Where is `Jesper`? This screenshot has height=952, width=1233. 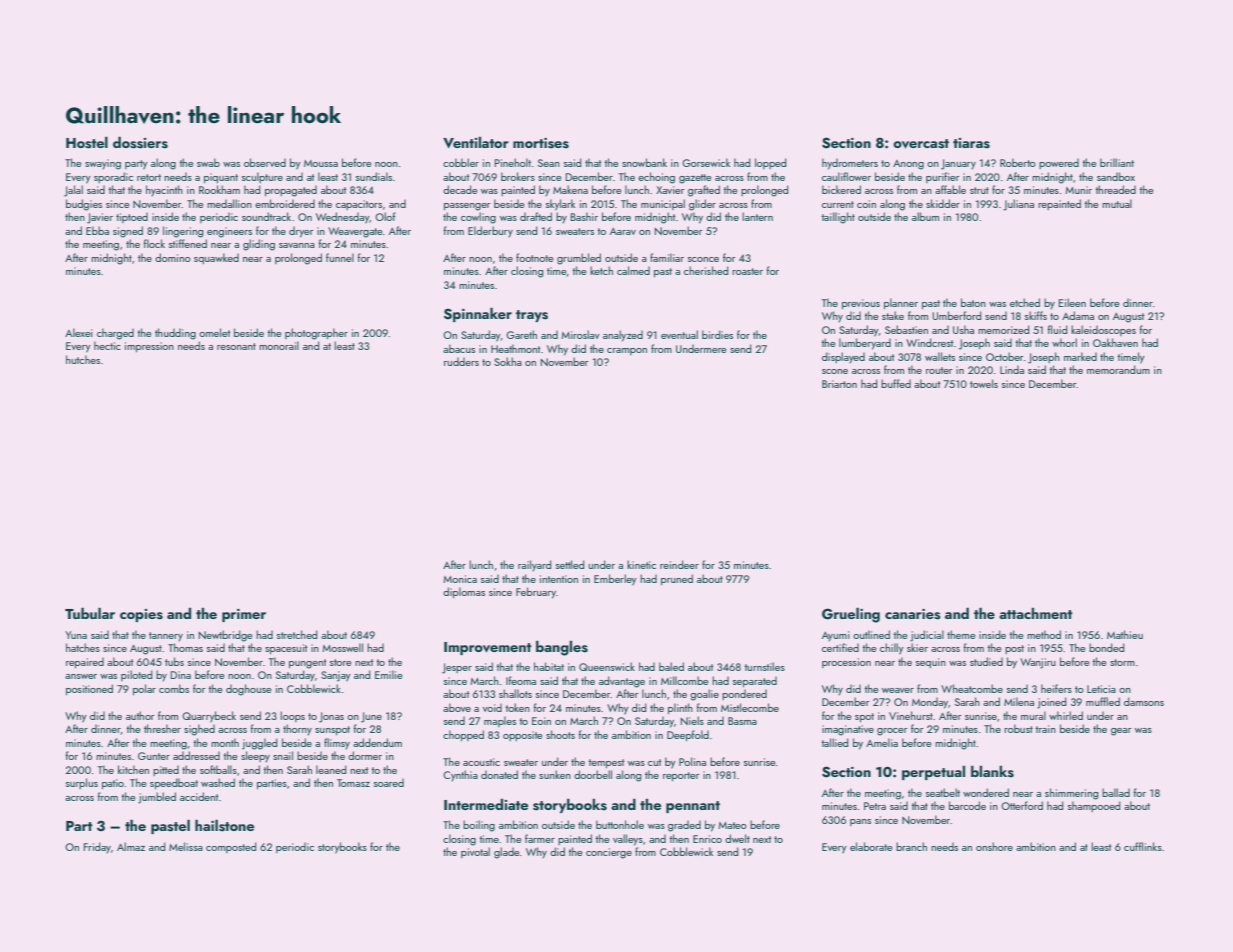
Jesper is located at coordinates (457, 668).
